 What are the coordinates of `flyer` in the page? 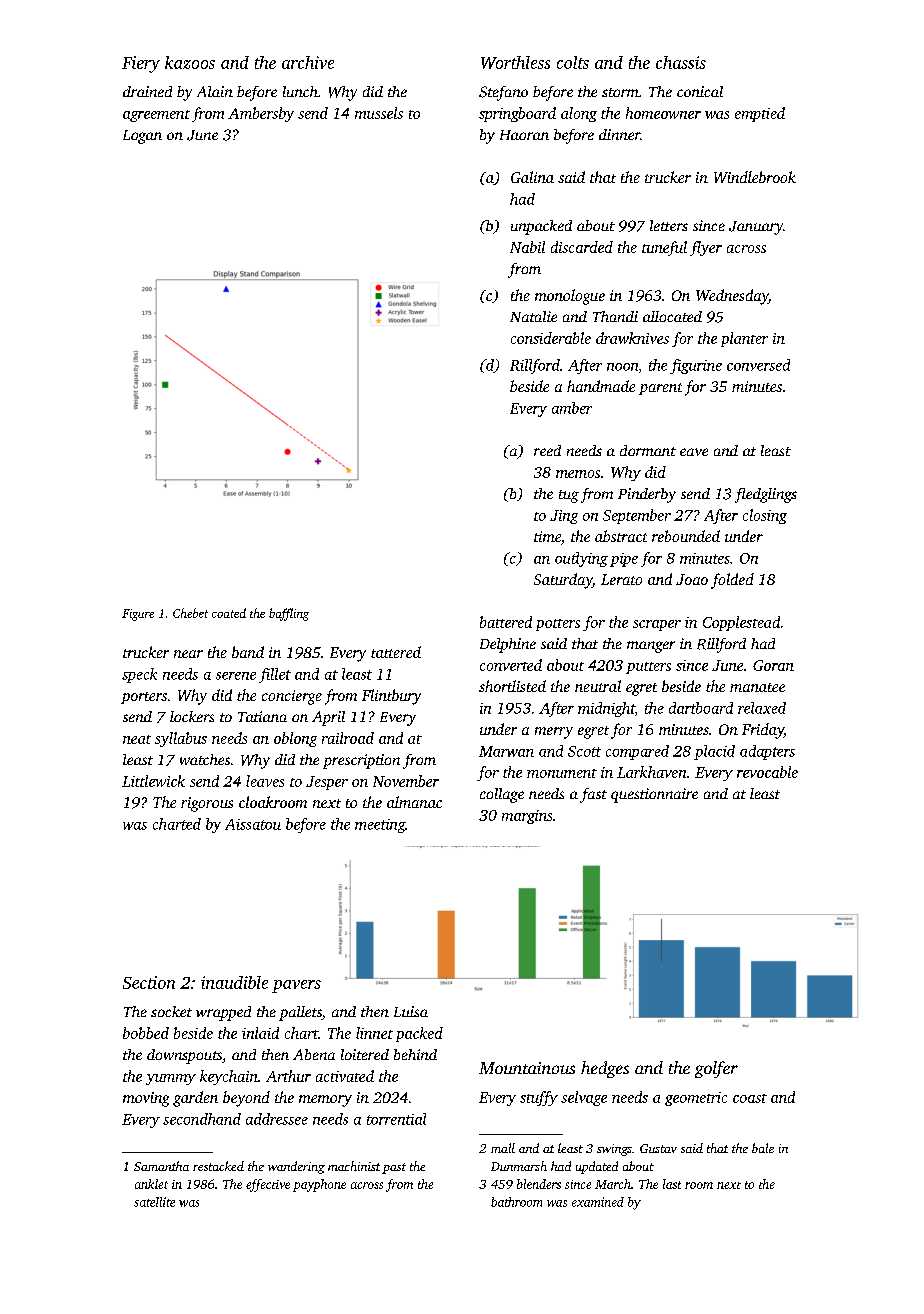 It's located at (706, 248).
